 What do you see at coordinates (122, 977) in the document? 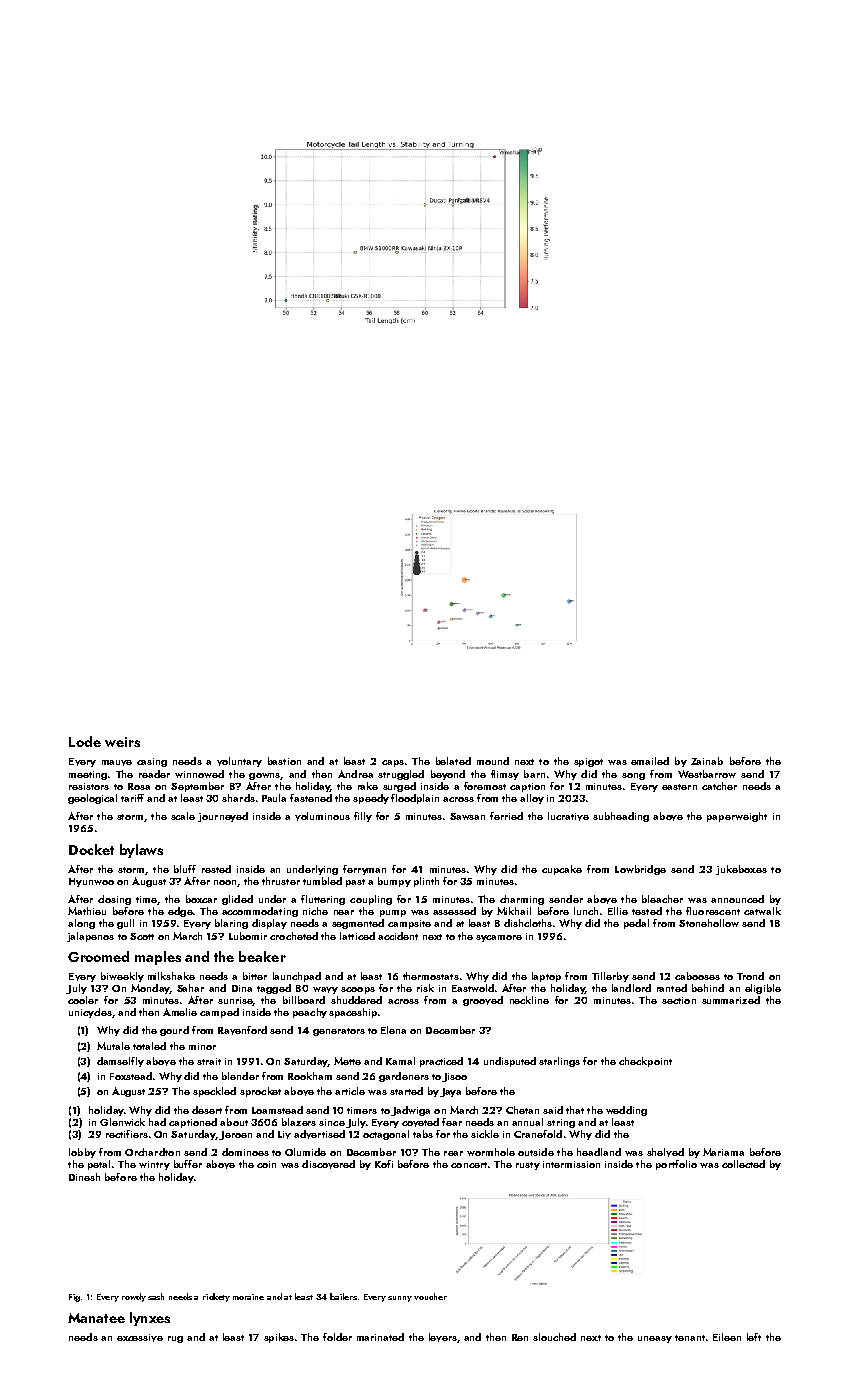
I see `biweekly` at bounding box center [122, 977].
